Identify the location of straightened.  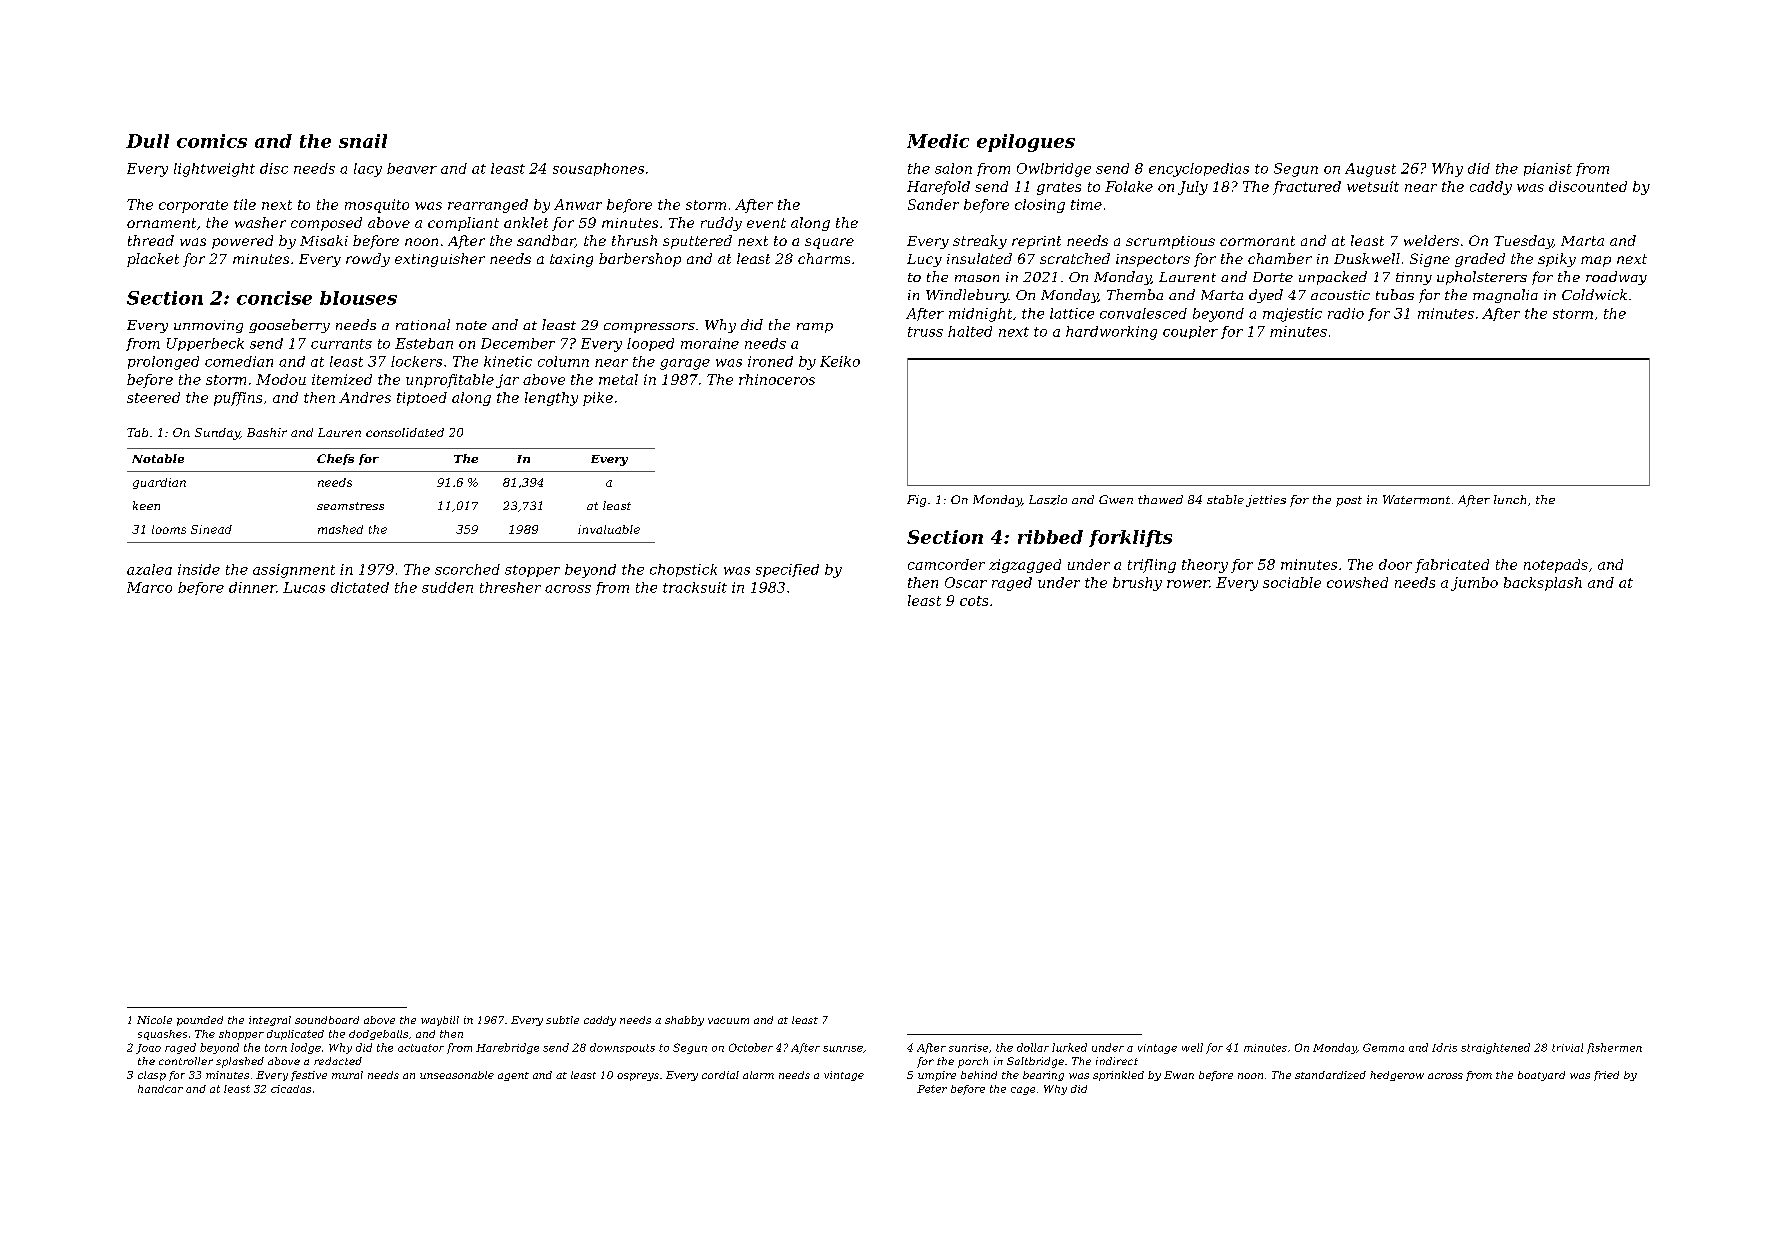
(1495, 1048).
